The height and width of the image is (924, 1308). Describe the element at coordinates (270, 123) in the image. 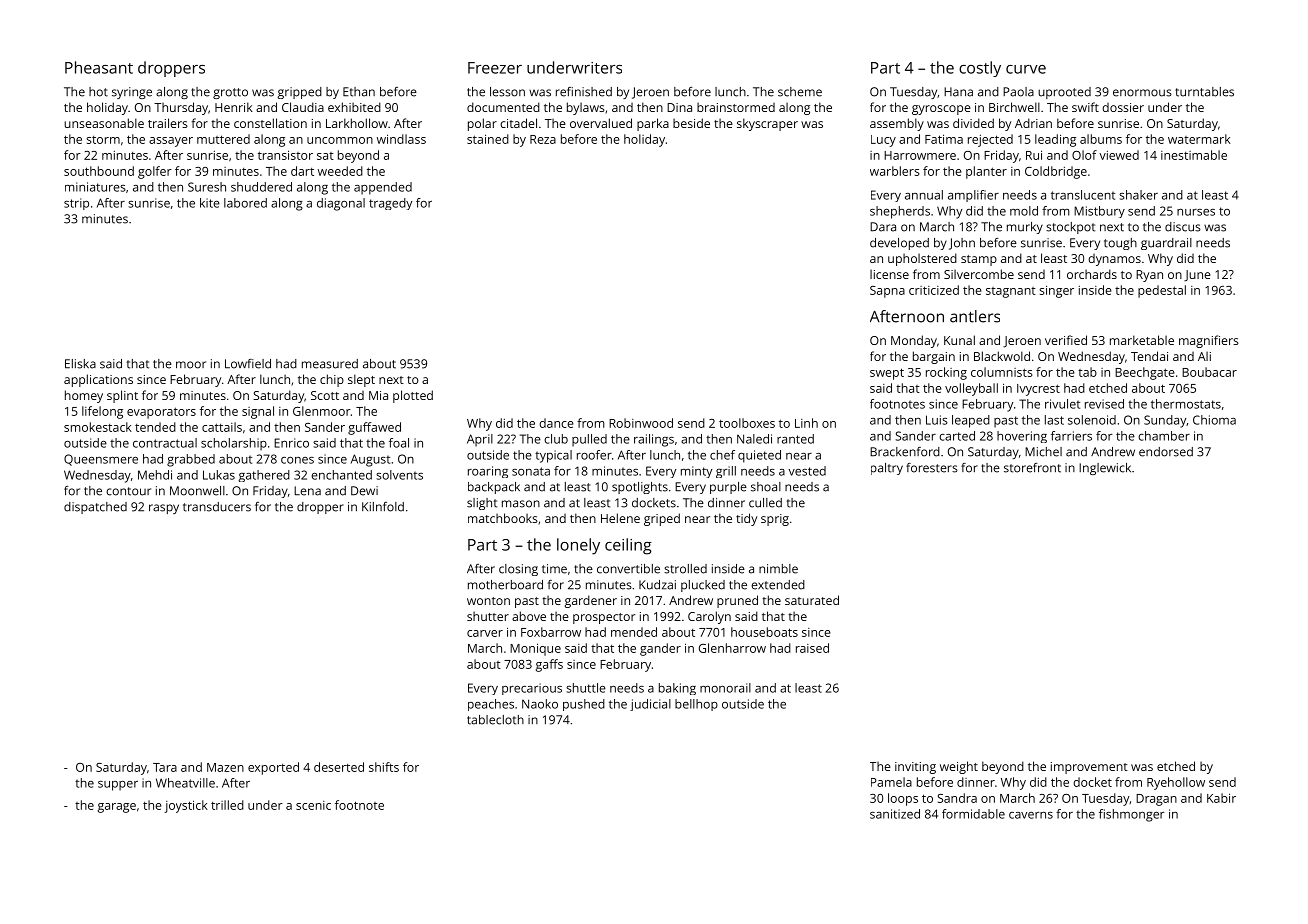

I see `constellation` at that location.
